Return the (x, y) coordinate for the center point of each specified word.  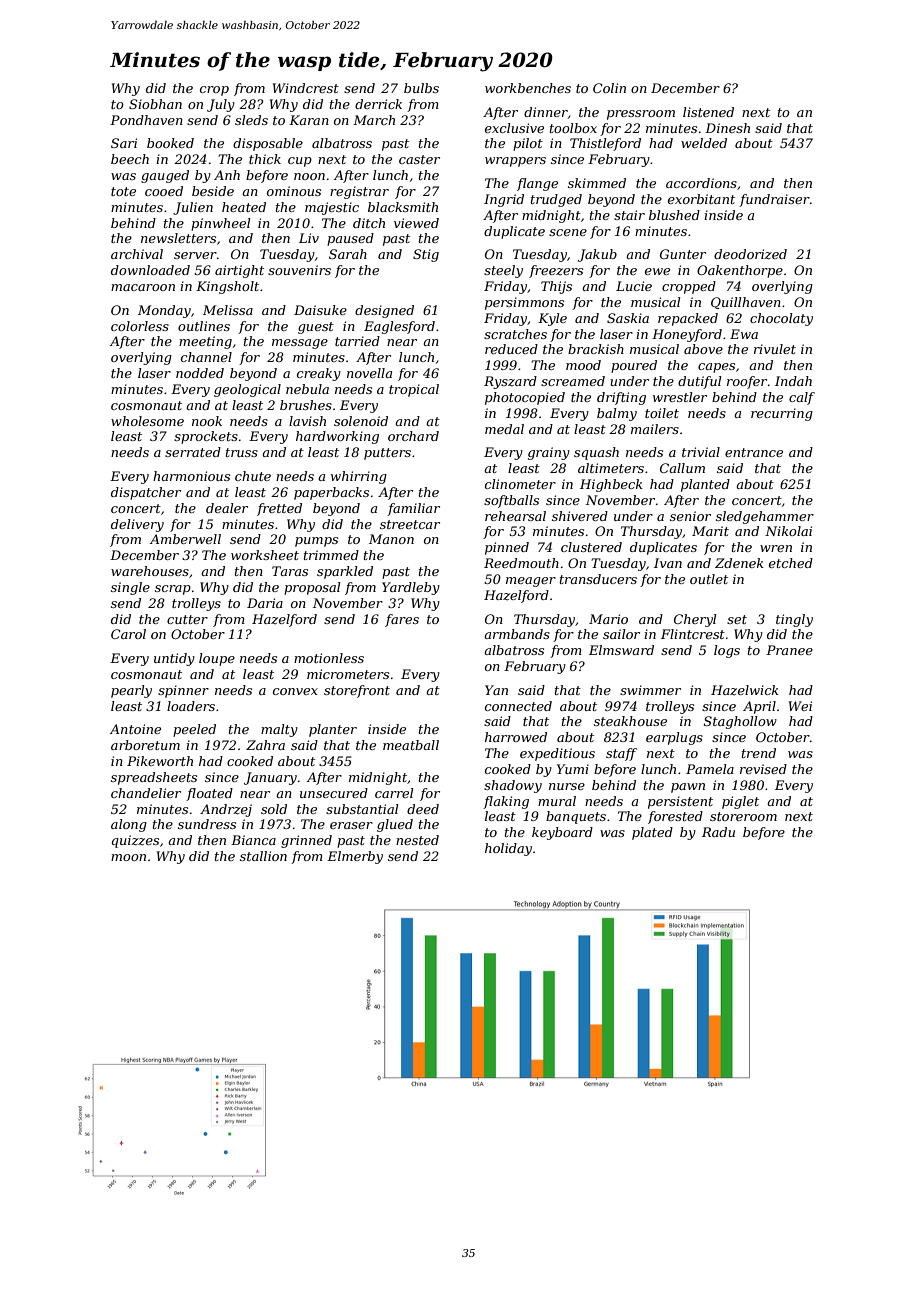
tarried (357, 341)
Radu (718, 832)
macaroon (143, 287)
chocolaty (781, 319)
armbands (517, 634)
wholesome (147, 421)
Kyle (552, 319)
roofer (747, 382)
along (129, 825)
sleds (251, 120)
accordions (701, 183)
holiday (508, 849)
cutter (187, 619)
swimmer (650, 690)
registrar (359, 192)
